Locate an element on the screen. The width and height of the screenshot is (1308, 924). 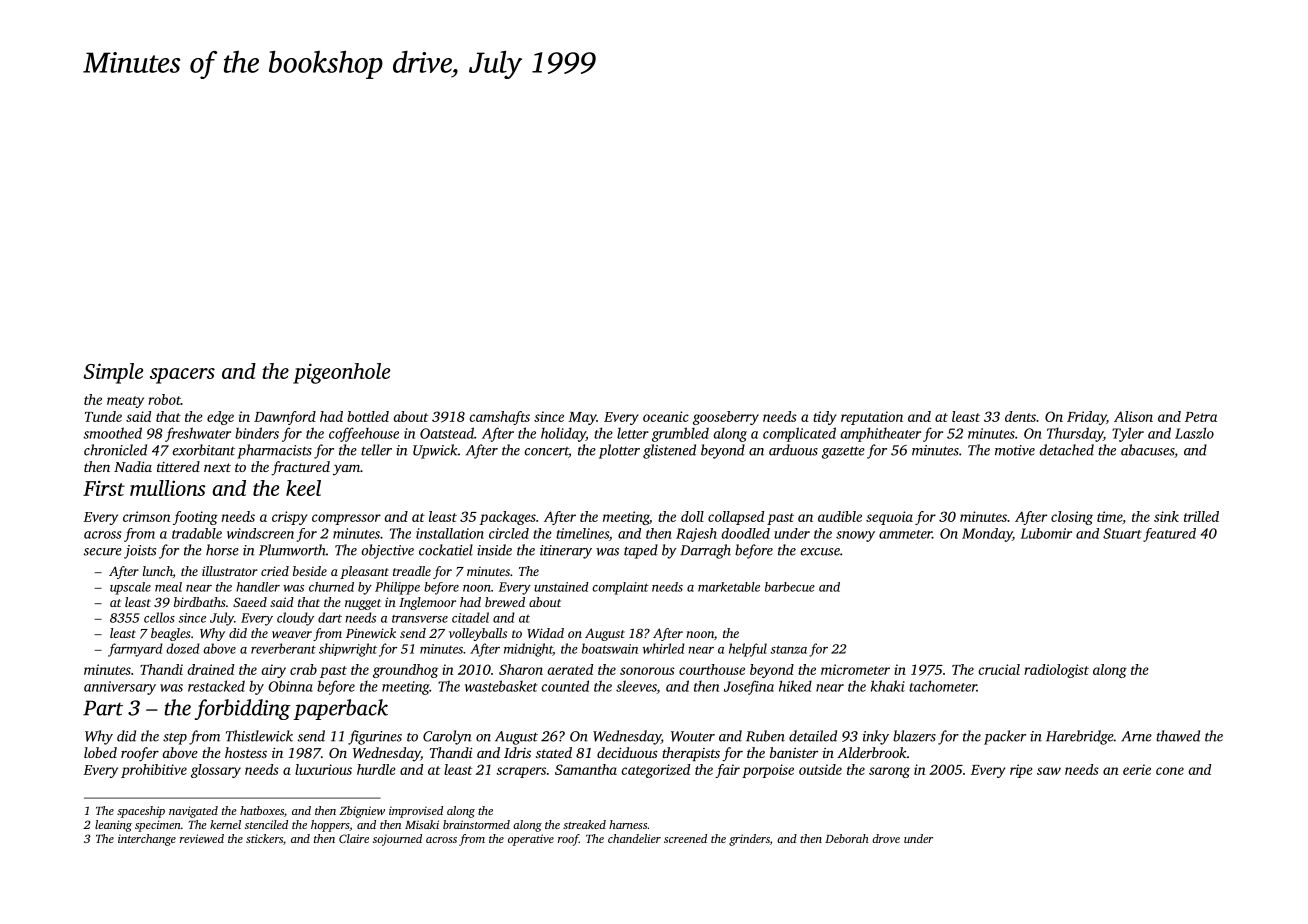
pigeonhole is located at coordinates (341, 373).
